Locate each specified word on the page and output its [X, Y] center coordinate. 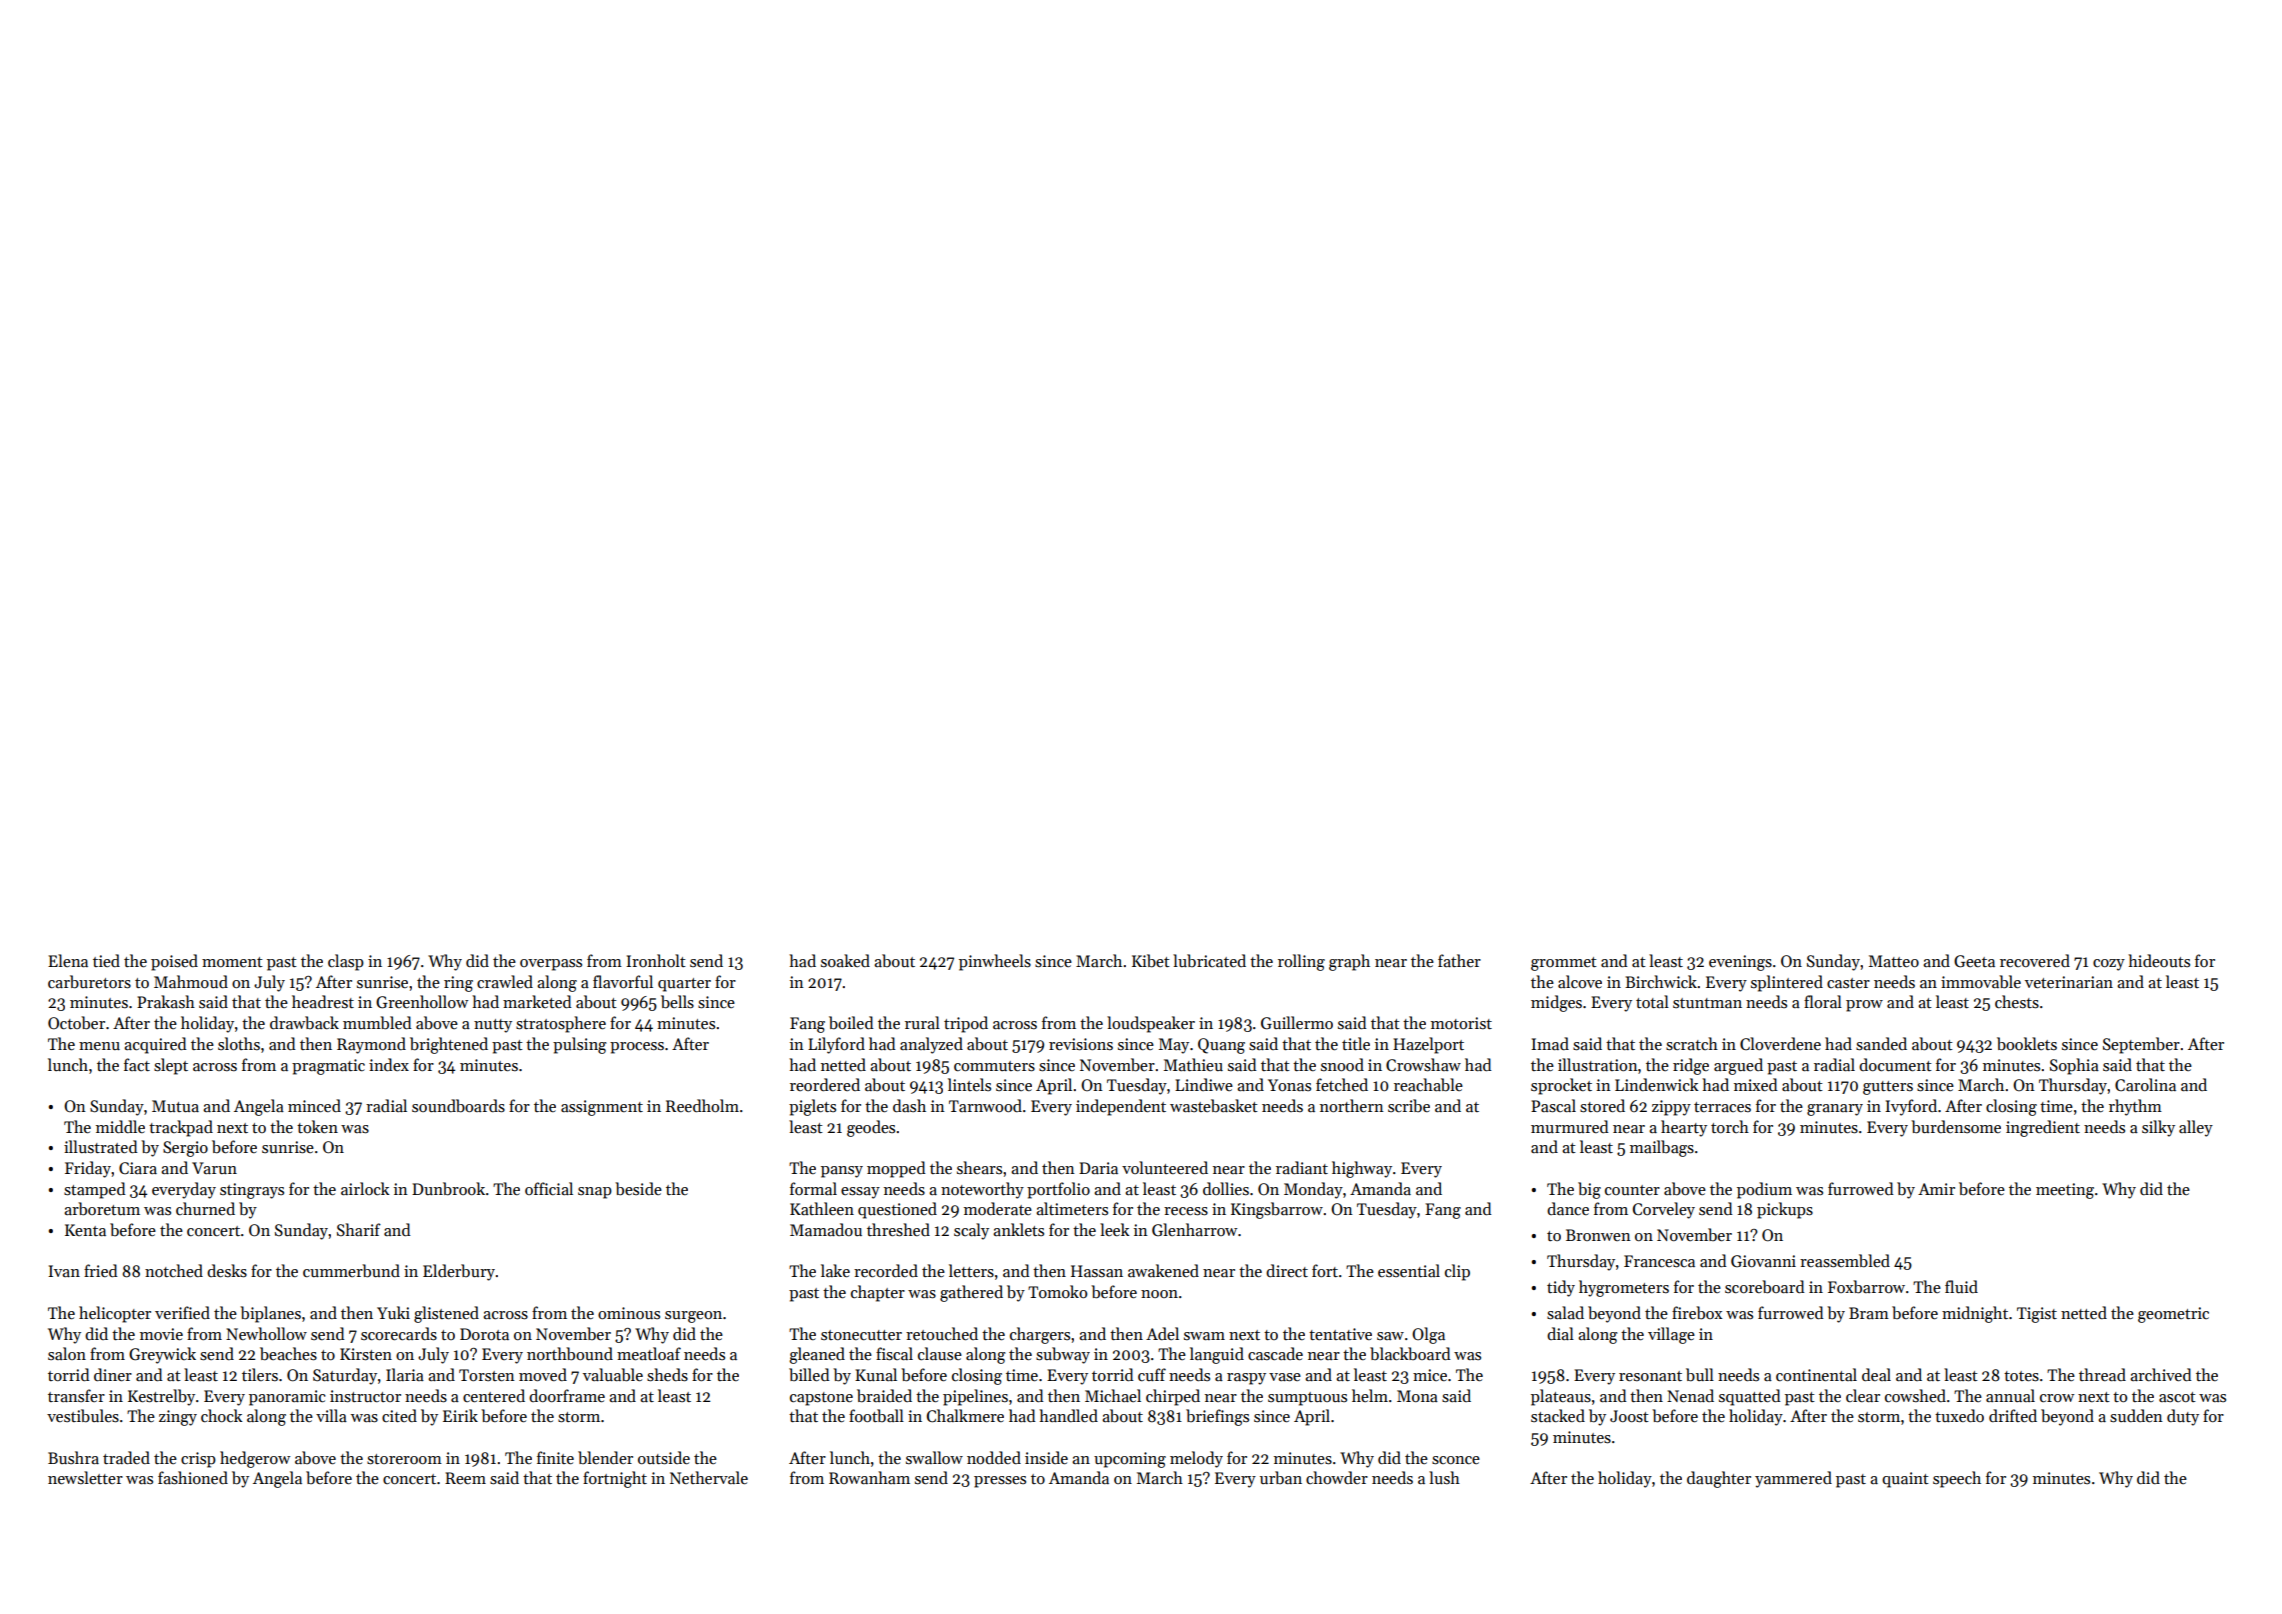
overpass [551, 965]
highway [1362, 1169]
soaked [845, 960]
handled [1068, 1415]
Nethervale [709, 1477]
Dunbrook [448, 1188]
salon [67, 1353]
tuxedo [1959, 1415]
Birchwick [1661, 981]
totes [2021, 1376]
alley [2196, 1128]
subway [1063, 1355]
